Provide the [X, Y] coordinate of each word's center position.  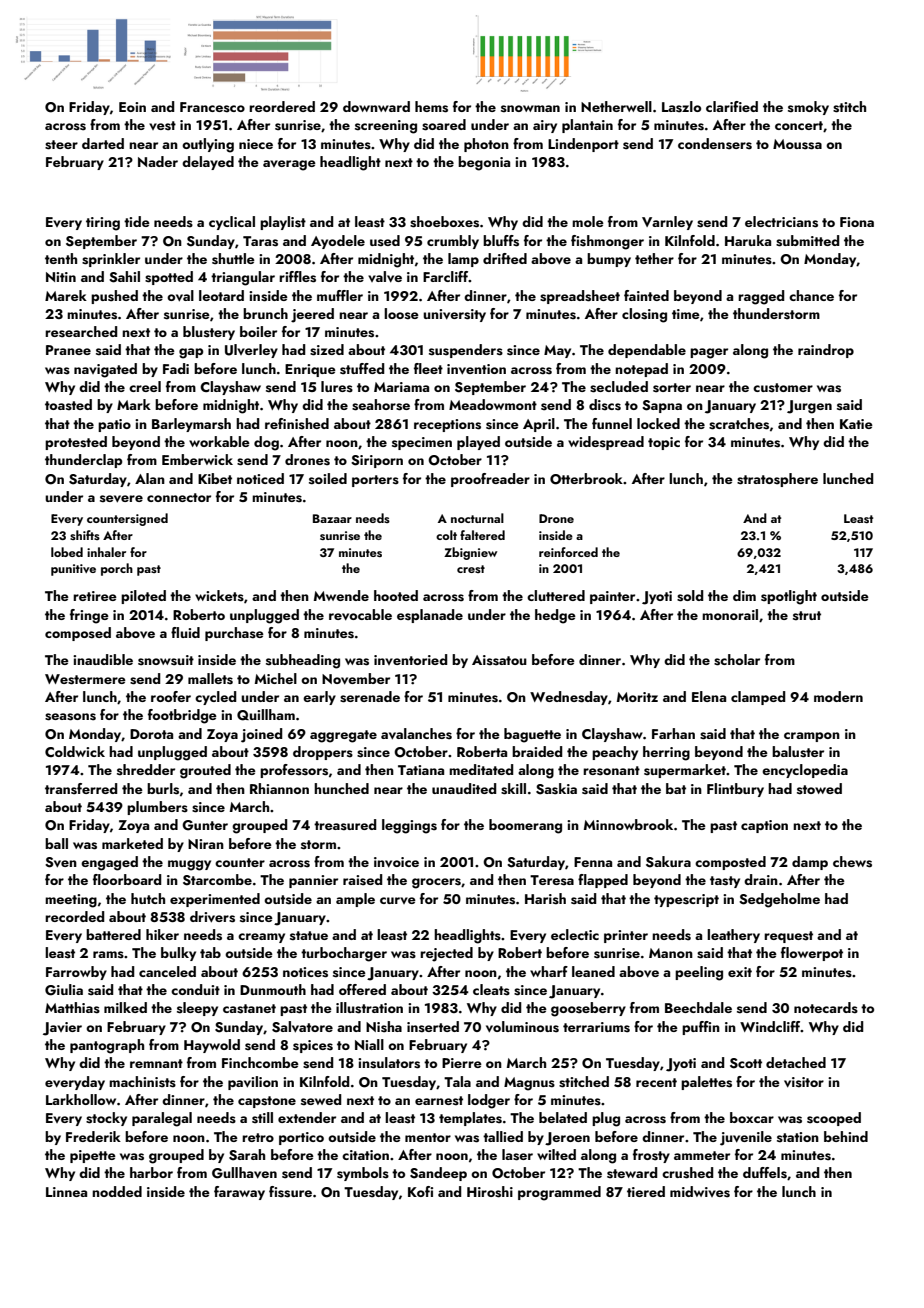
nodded [117, 1191]
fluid [185, 632]
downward [376, 106]
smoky [808, 108]
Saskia [556, 789]
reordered [282, 106]
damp [810, 863]
